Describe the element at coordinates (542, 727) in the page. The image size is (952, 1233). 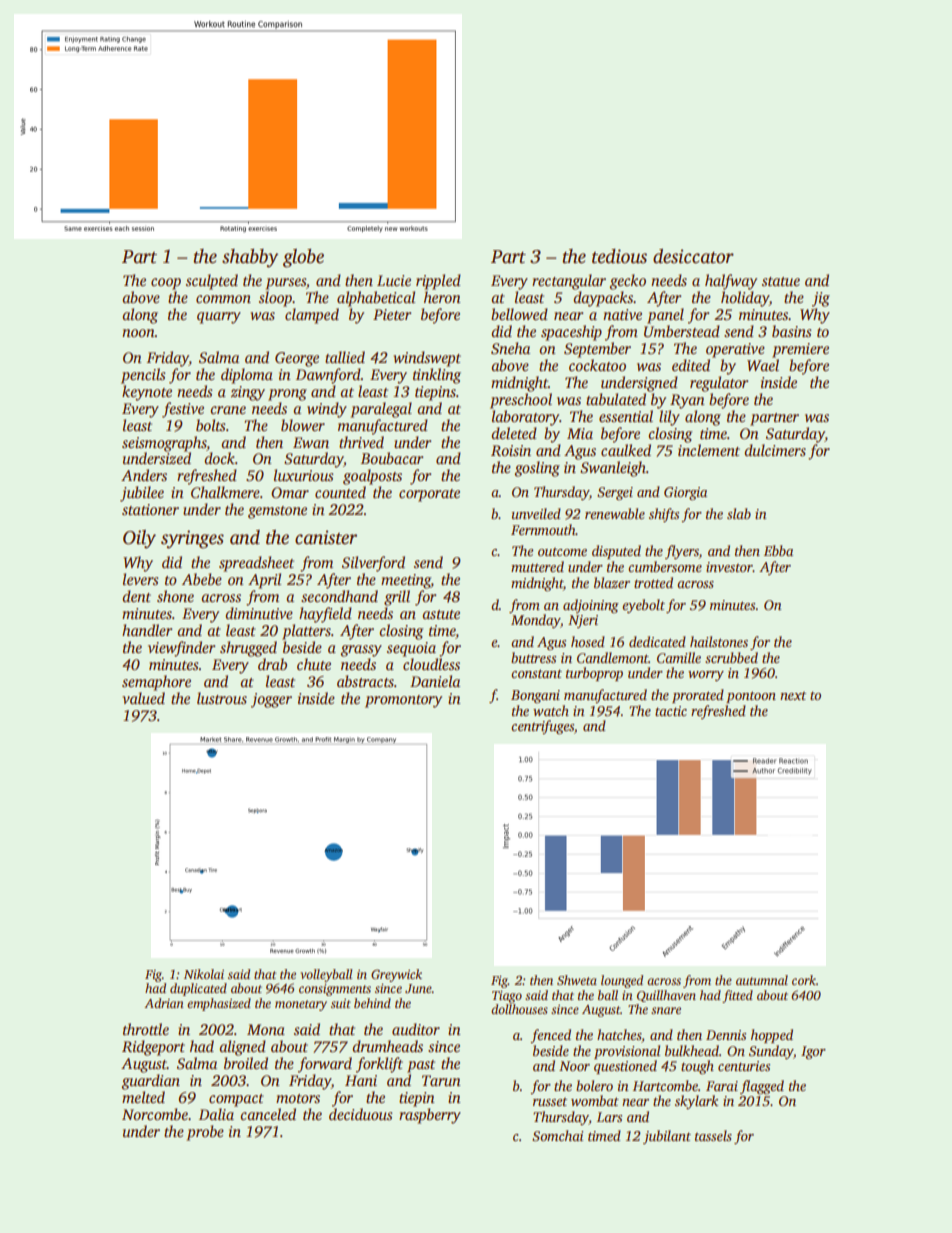
I see `centrifuges` at that location.
